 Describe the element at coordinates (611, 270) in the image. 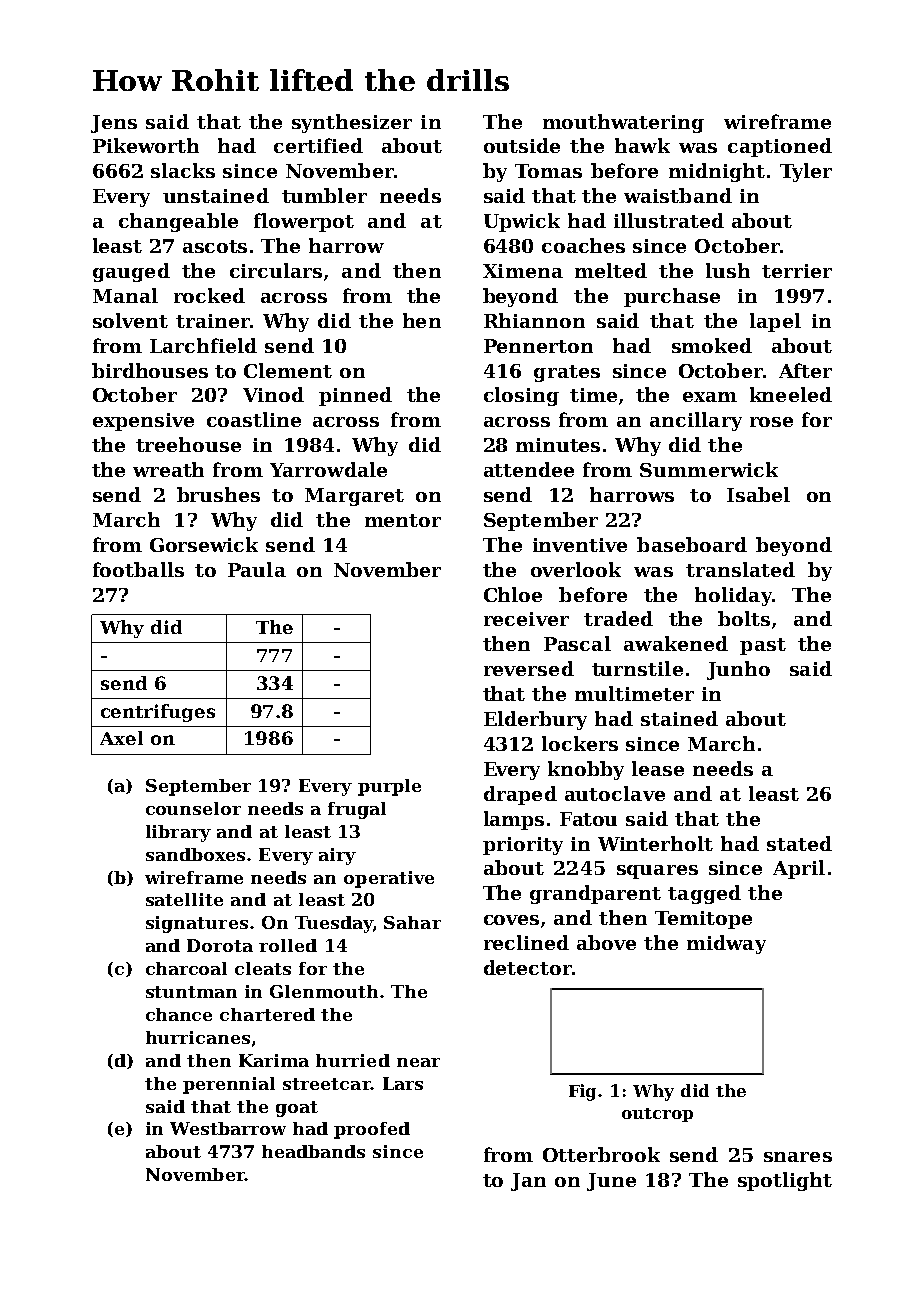

I see `melted` at that location.
